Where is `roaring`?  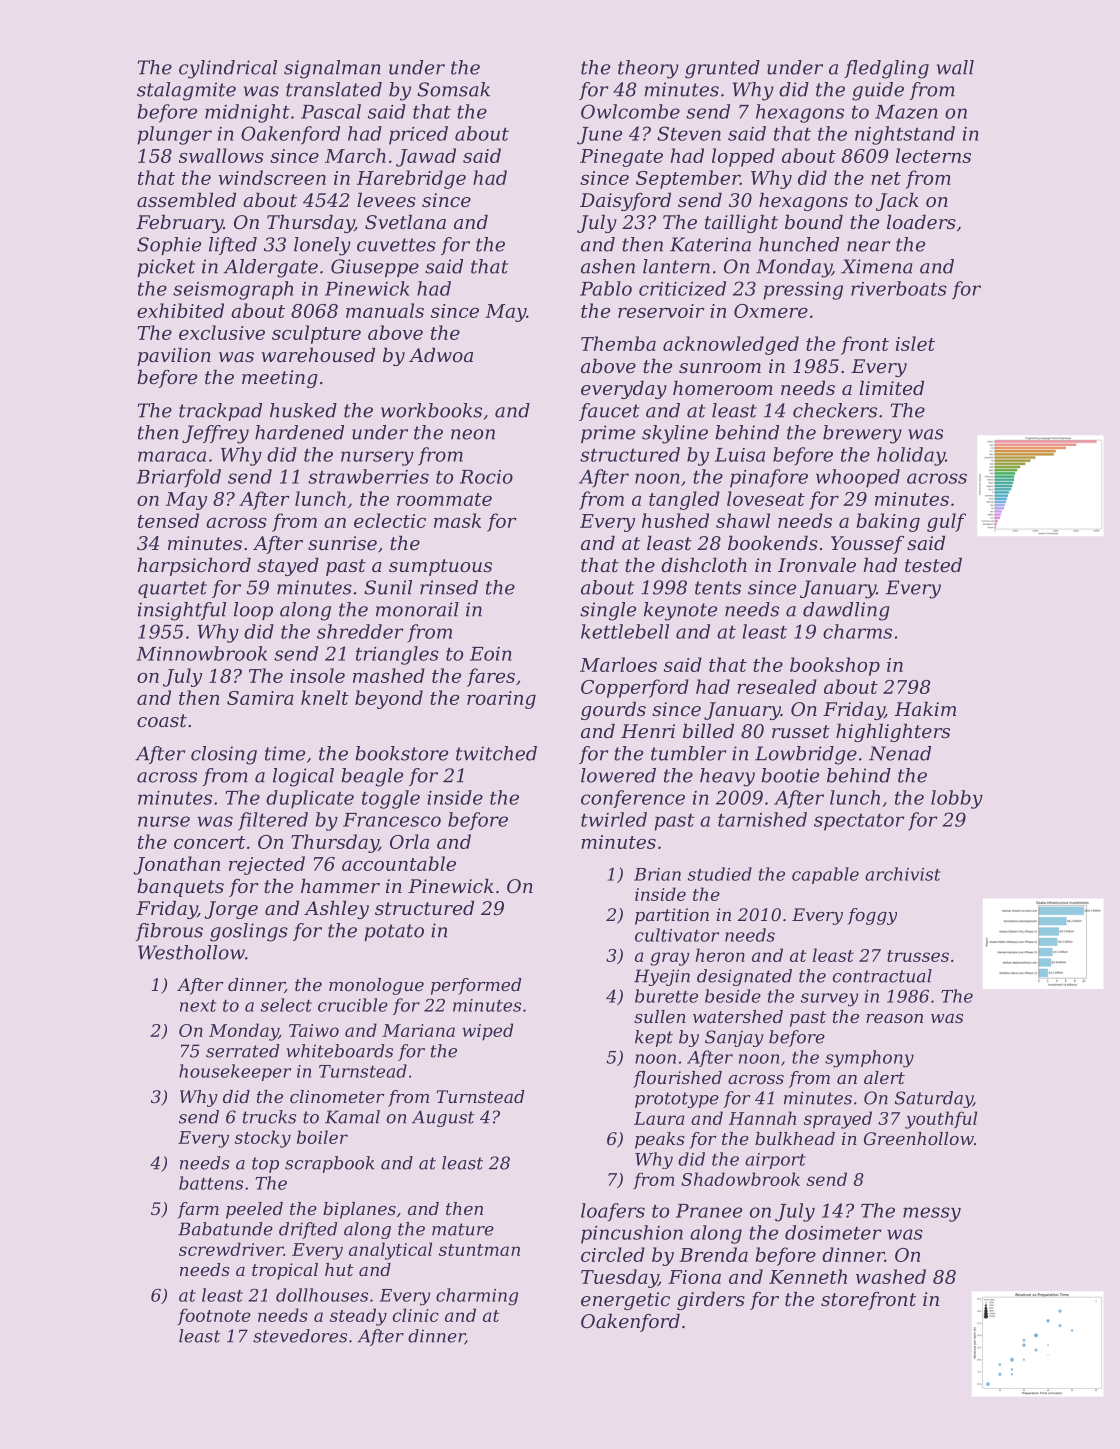 roaring is located at coordinates (501, 700).
